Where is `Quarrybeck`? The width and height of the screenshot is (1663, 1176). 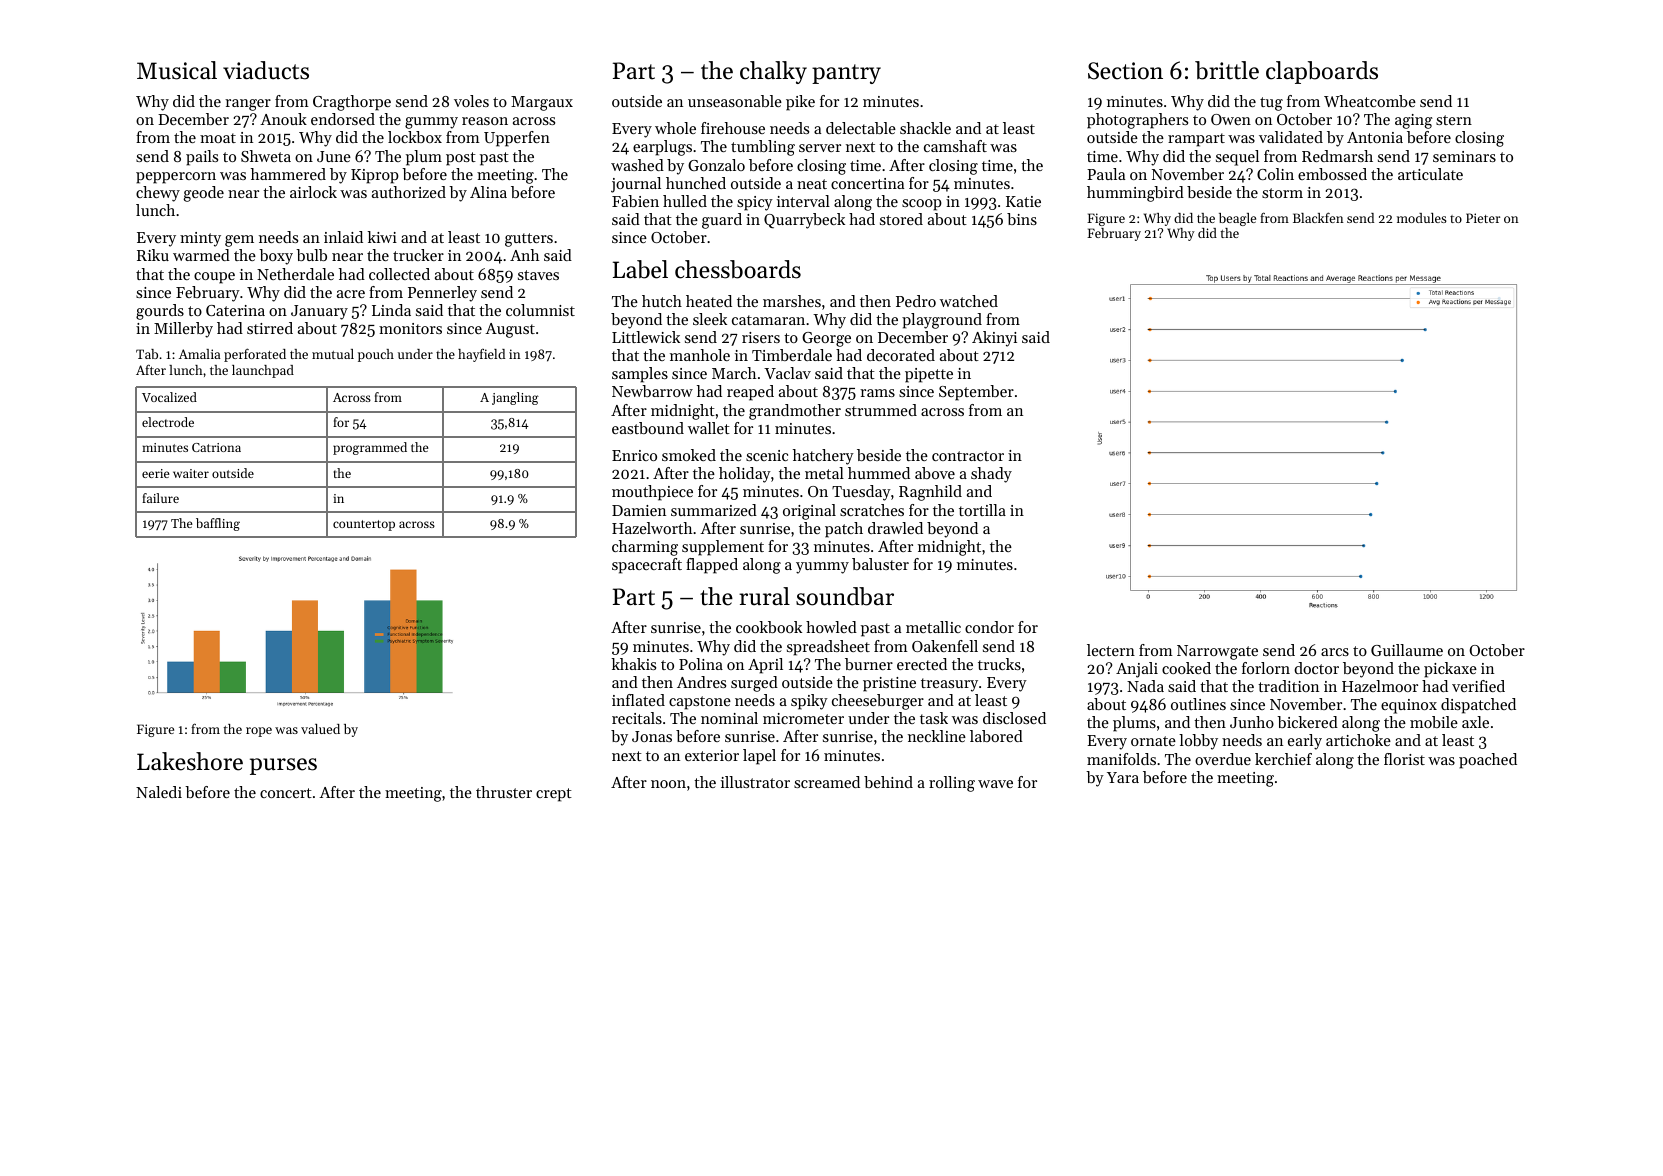 Quarrybeck is located at coordinates (804, 221).
